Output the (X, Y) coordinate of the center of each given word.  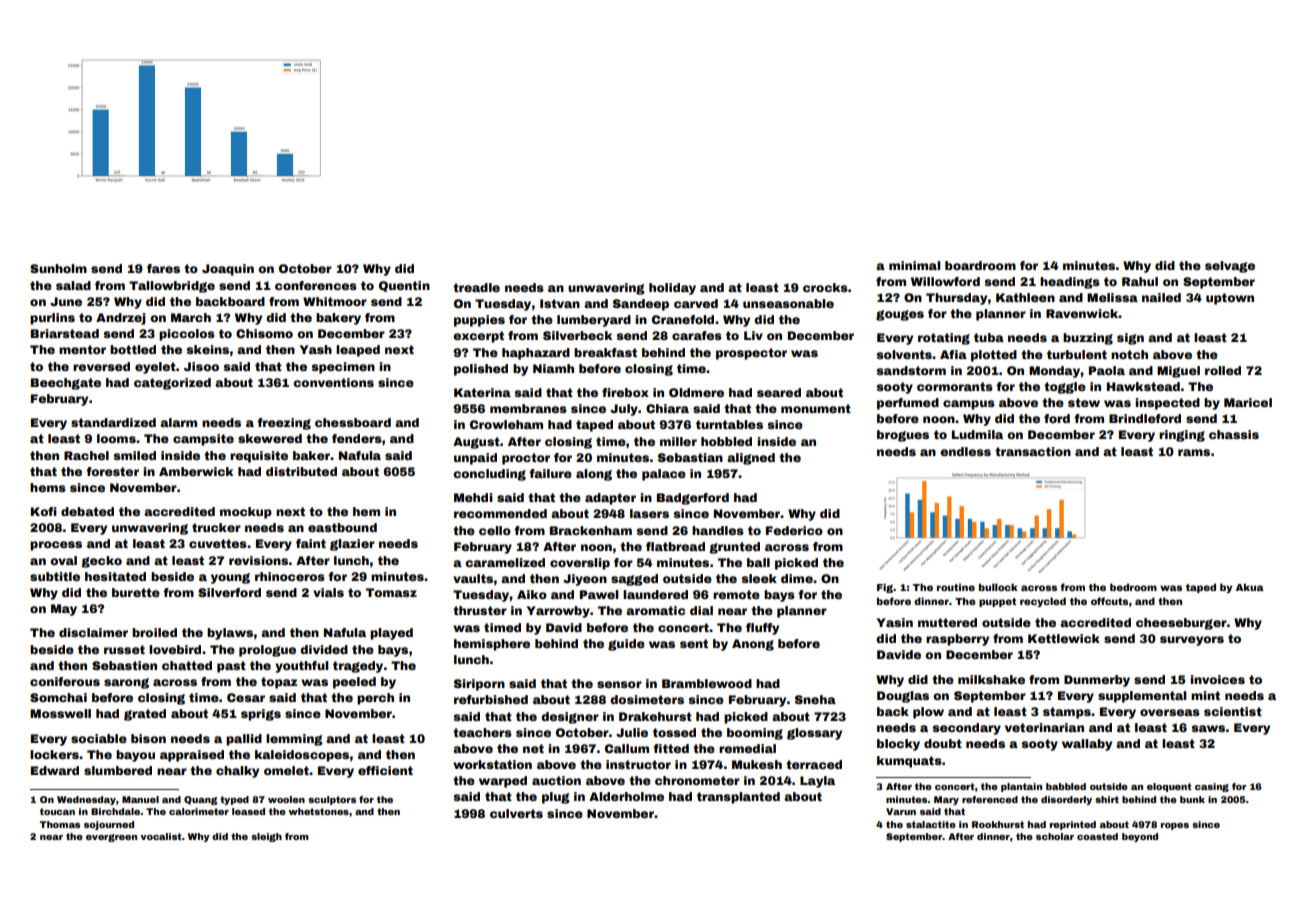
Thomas (60, 824)
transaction (1033, 451)
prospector (751, 354)
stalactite (931, 824)
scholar (1055, 836)
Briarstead (65, 333)
